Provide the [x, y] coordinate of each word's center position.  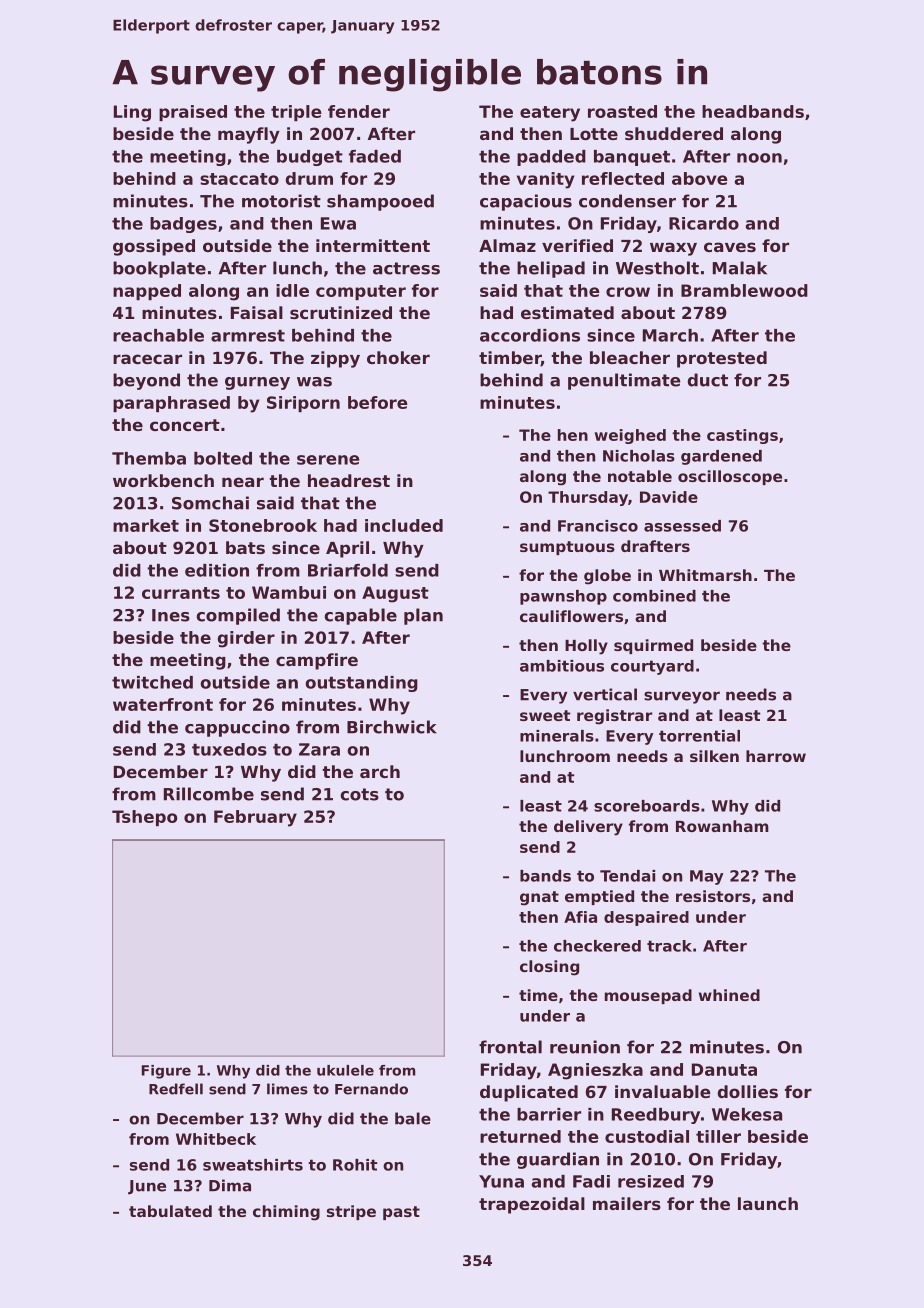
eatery [550, 114]
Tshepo [144, 818]
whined [729, 995]
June [147, 1187]
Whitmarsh [705, 575]
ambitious [562, 666]
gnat [539, 898]
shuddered [674, 133]
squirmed [653, 646]
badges [183, 225]
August [395, 594]
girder [246, 639]
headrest [349, 480]
